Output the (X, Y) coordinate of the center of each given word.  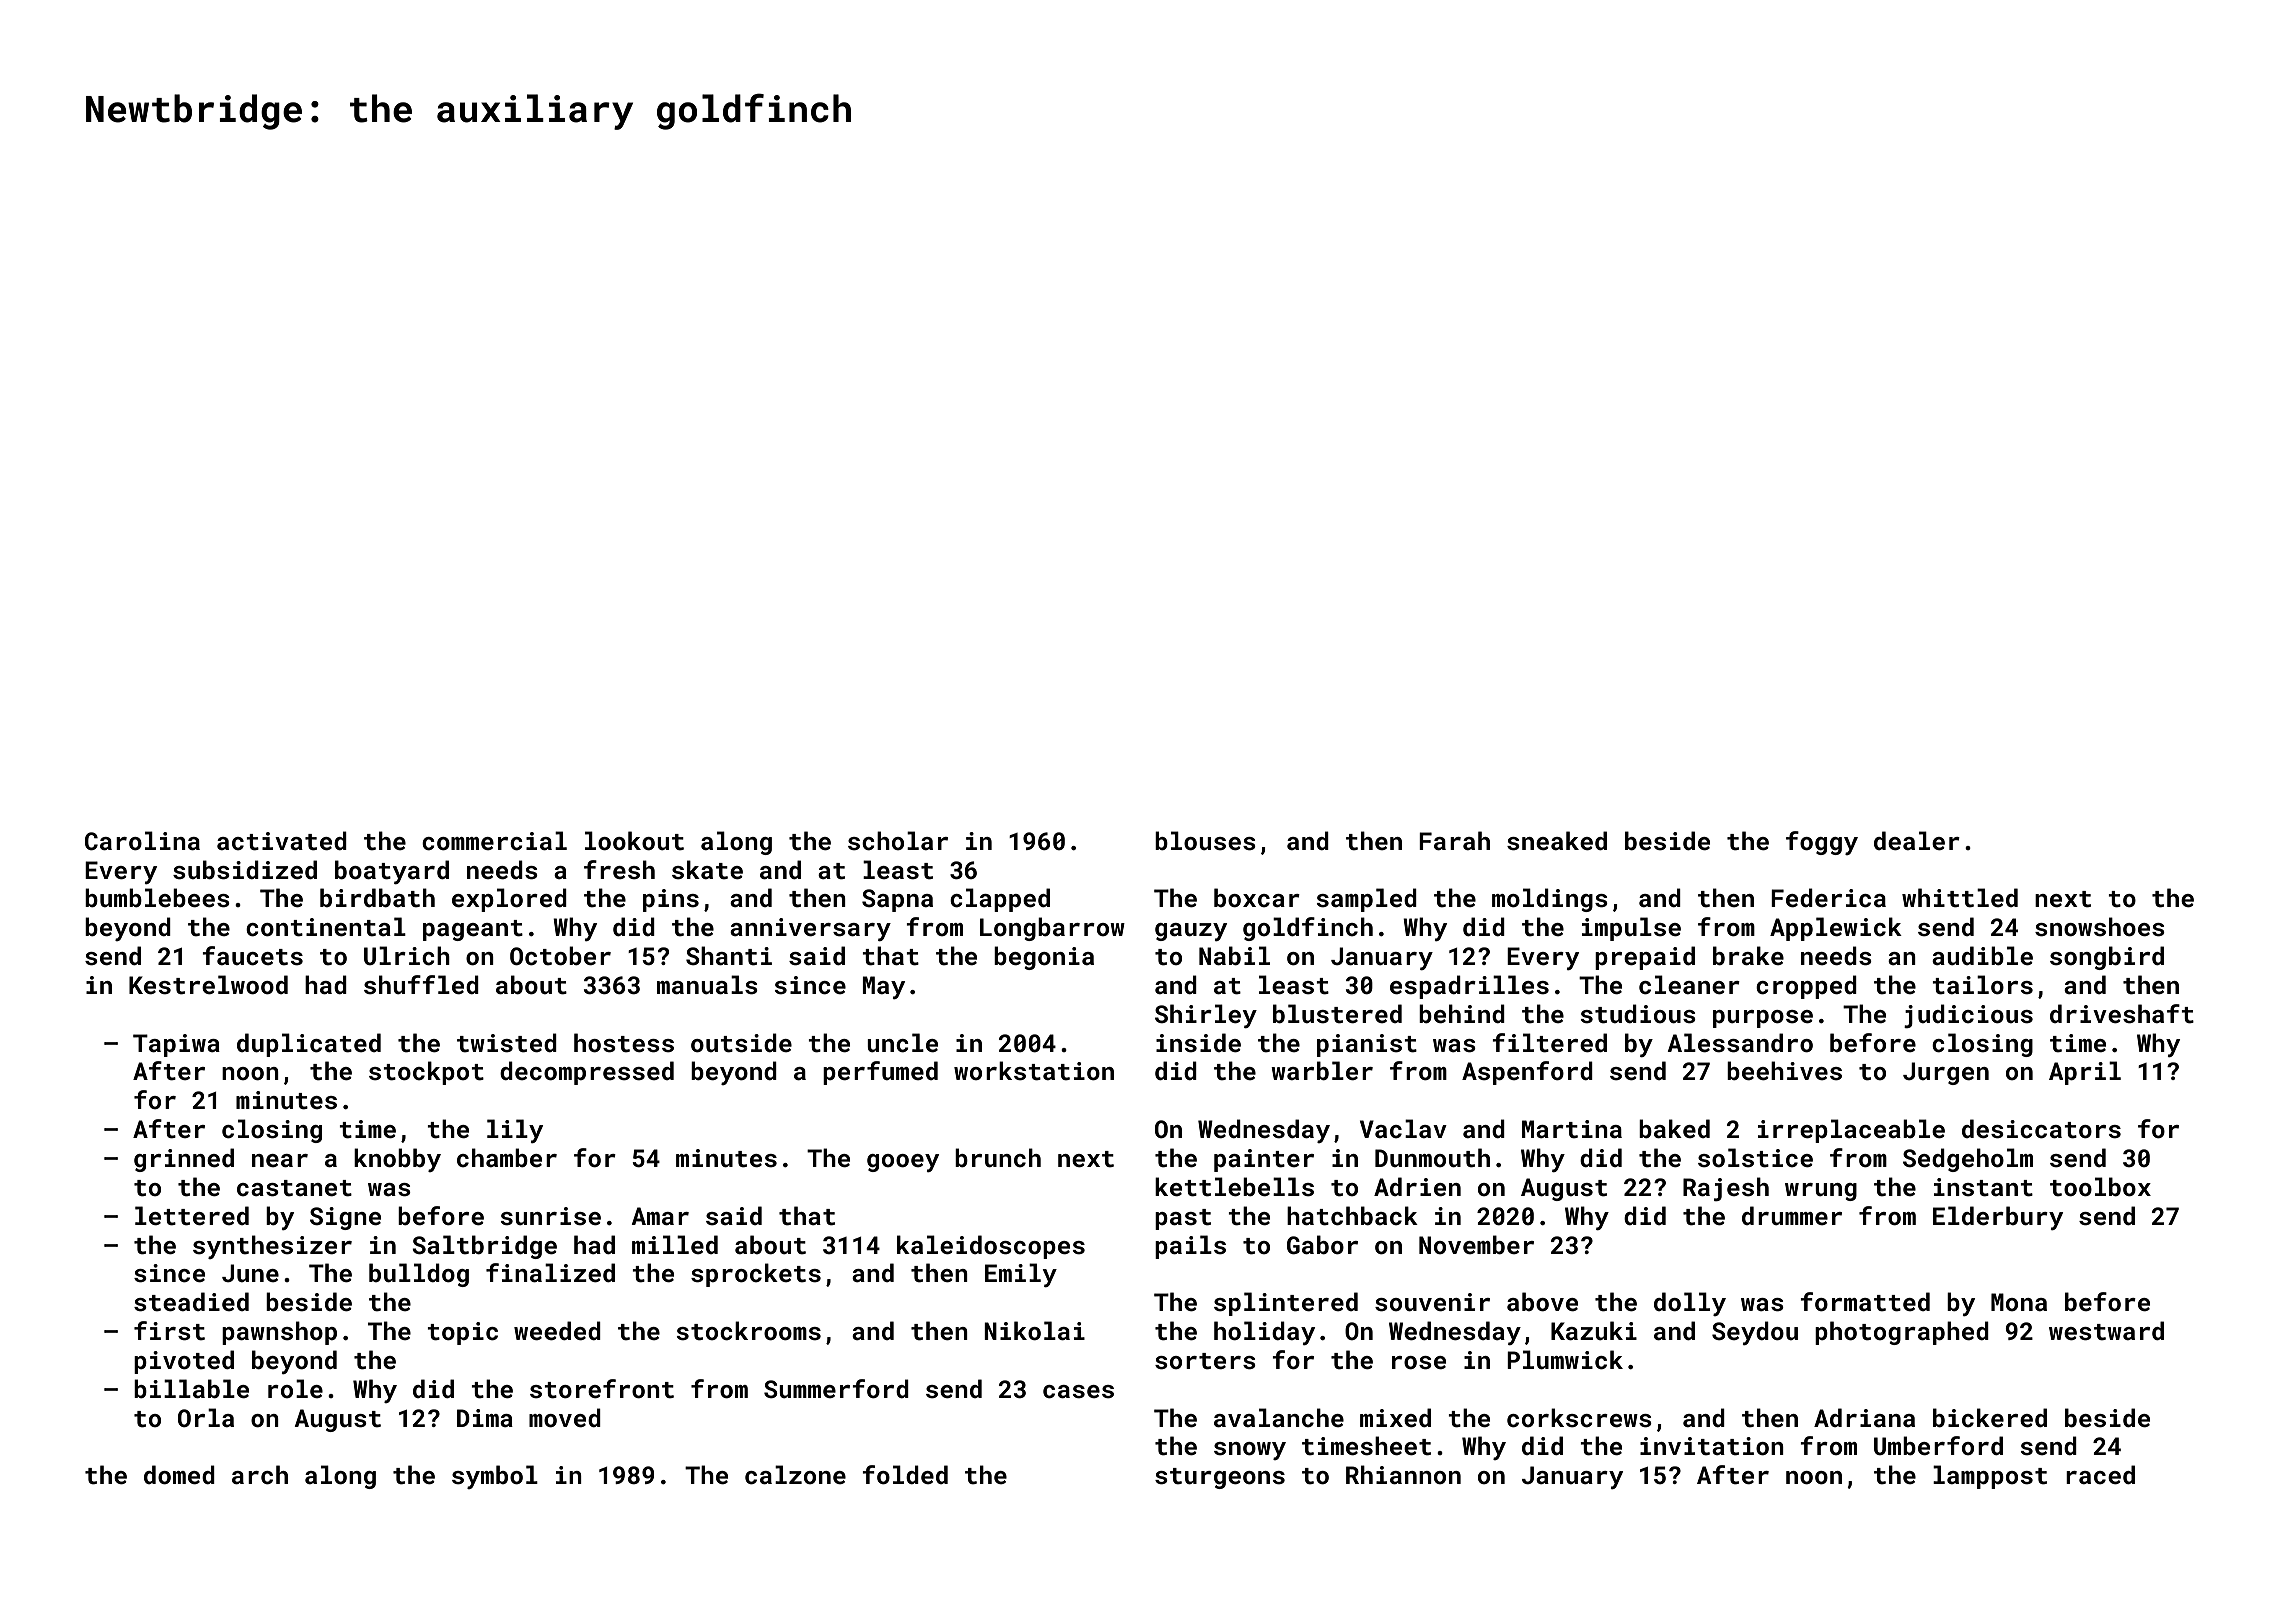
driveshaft (2122, 1014)
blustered (1337, 1014)
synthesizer (272, 1247)
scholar (898, 841)
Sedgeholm (1968, 1160)
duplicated (309, 1045)
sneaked (1557, 841)
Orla (206, 1417)
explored (509, 900)
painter (1264, 1160)
